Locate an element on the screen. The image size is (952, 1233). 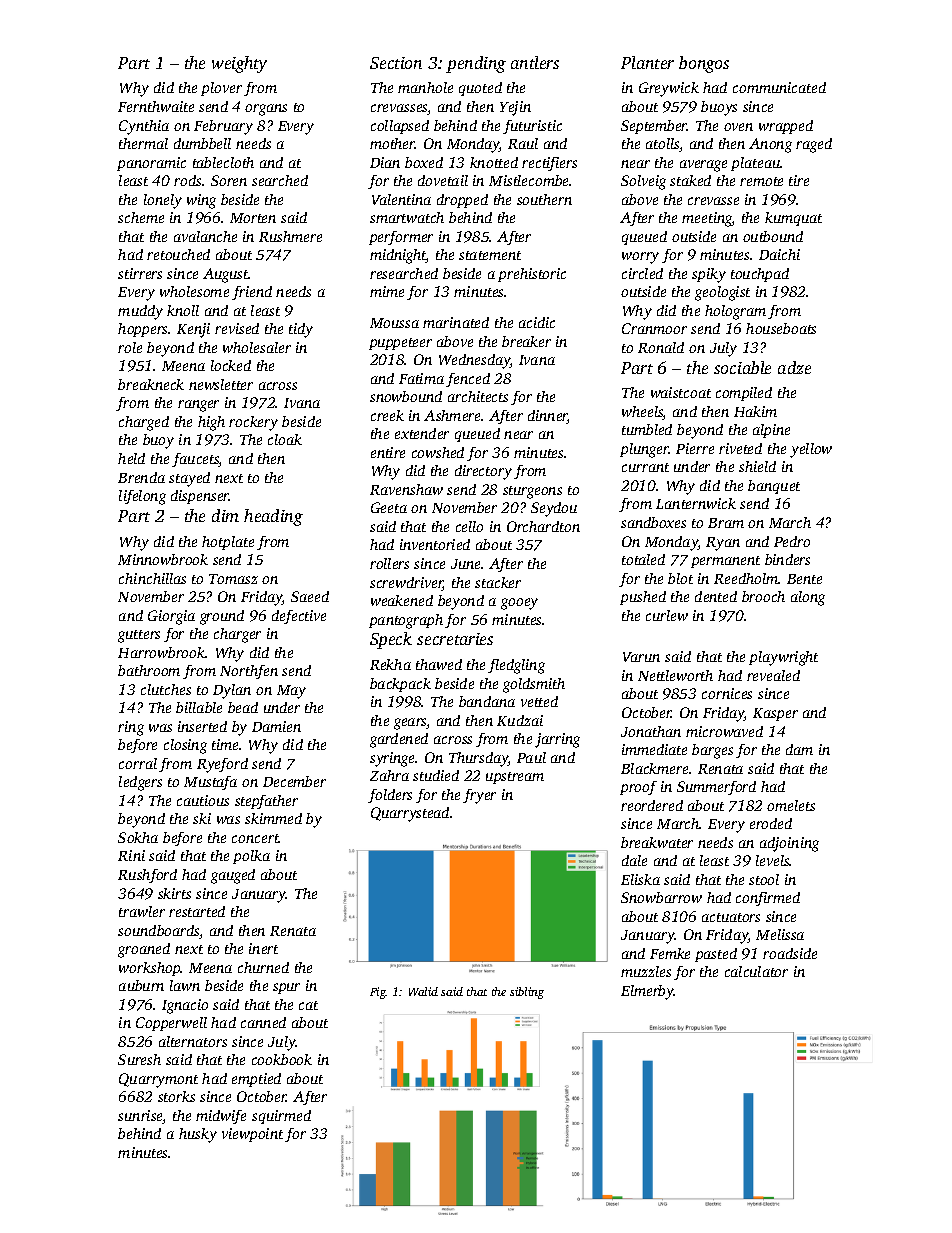
Section is located at coordinates (396, 63).
